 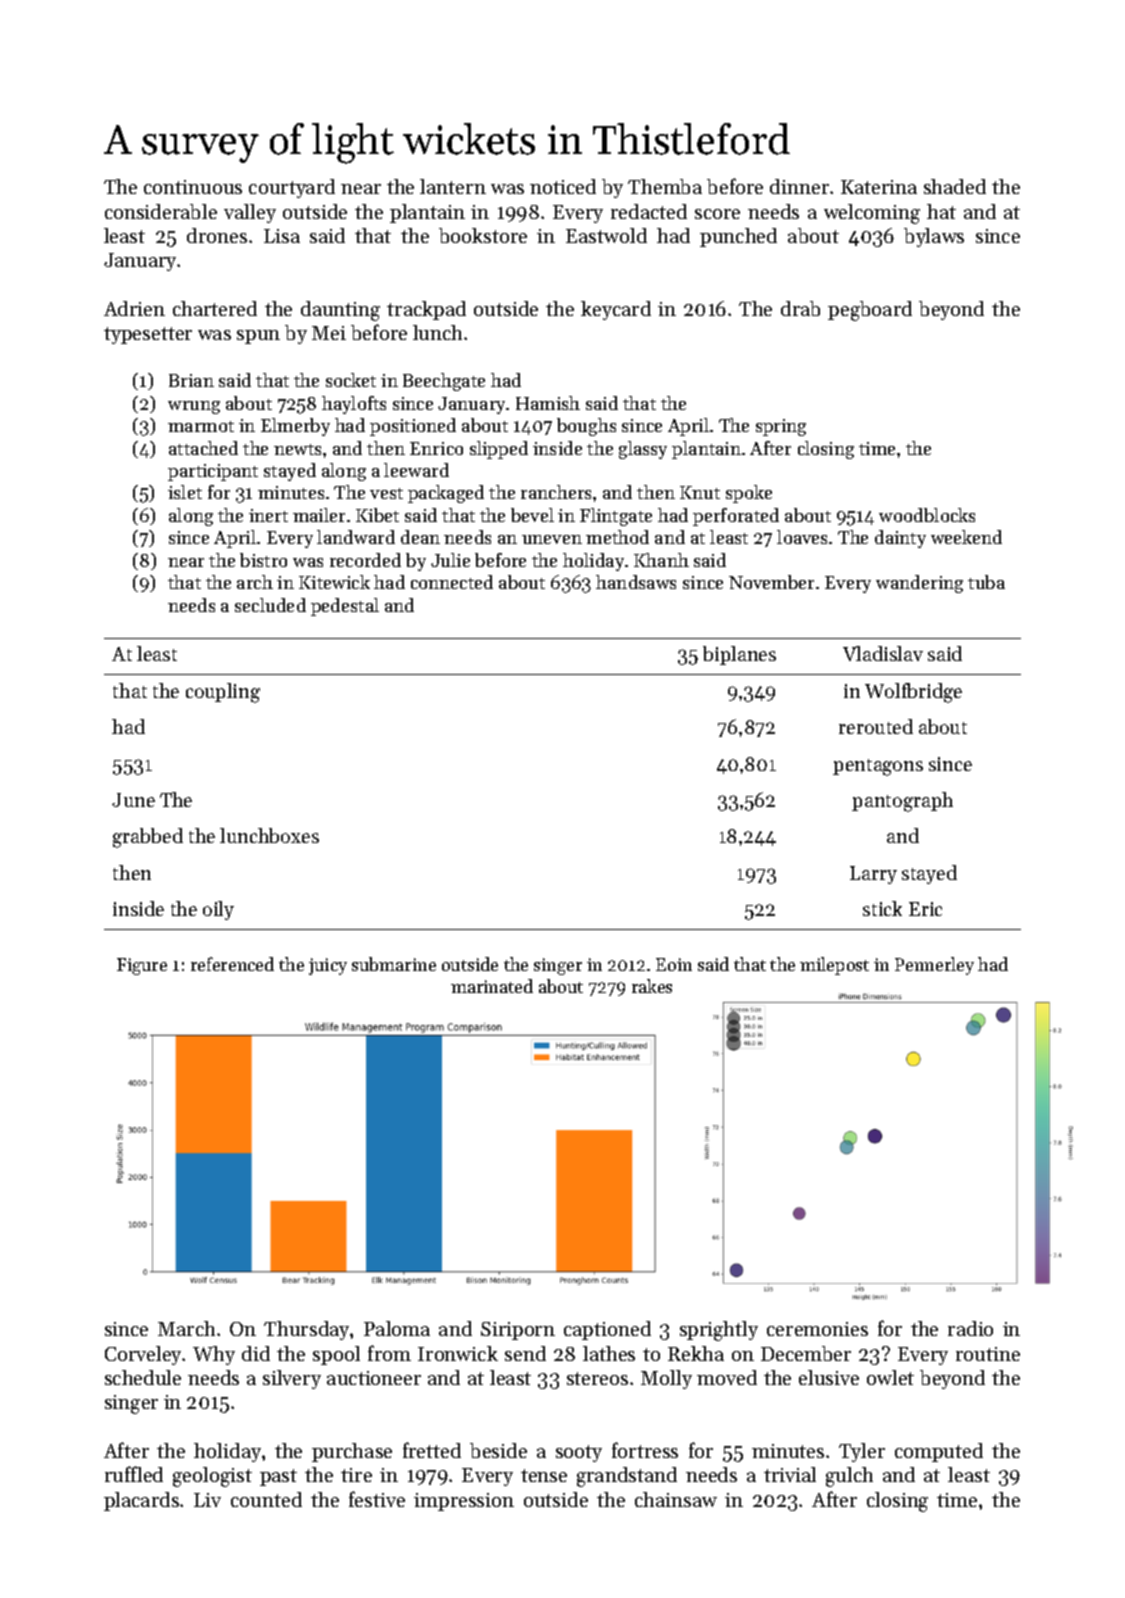 I want to click on Pennerley, so click(x=934, y=966).
